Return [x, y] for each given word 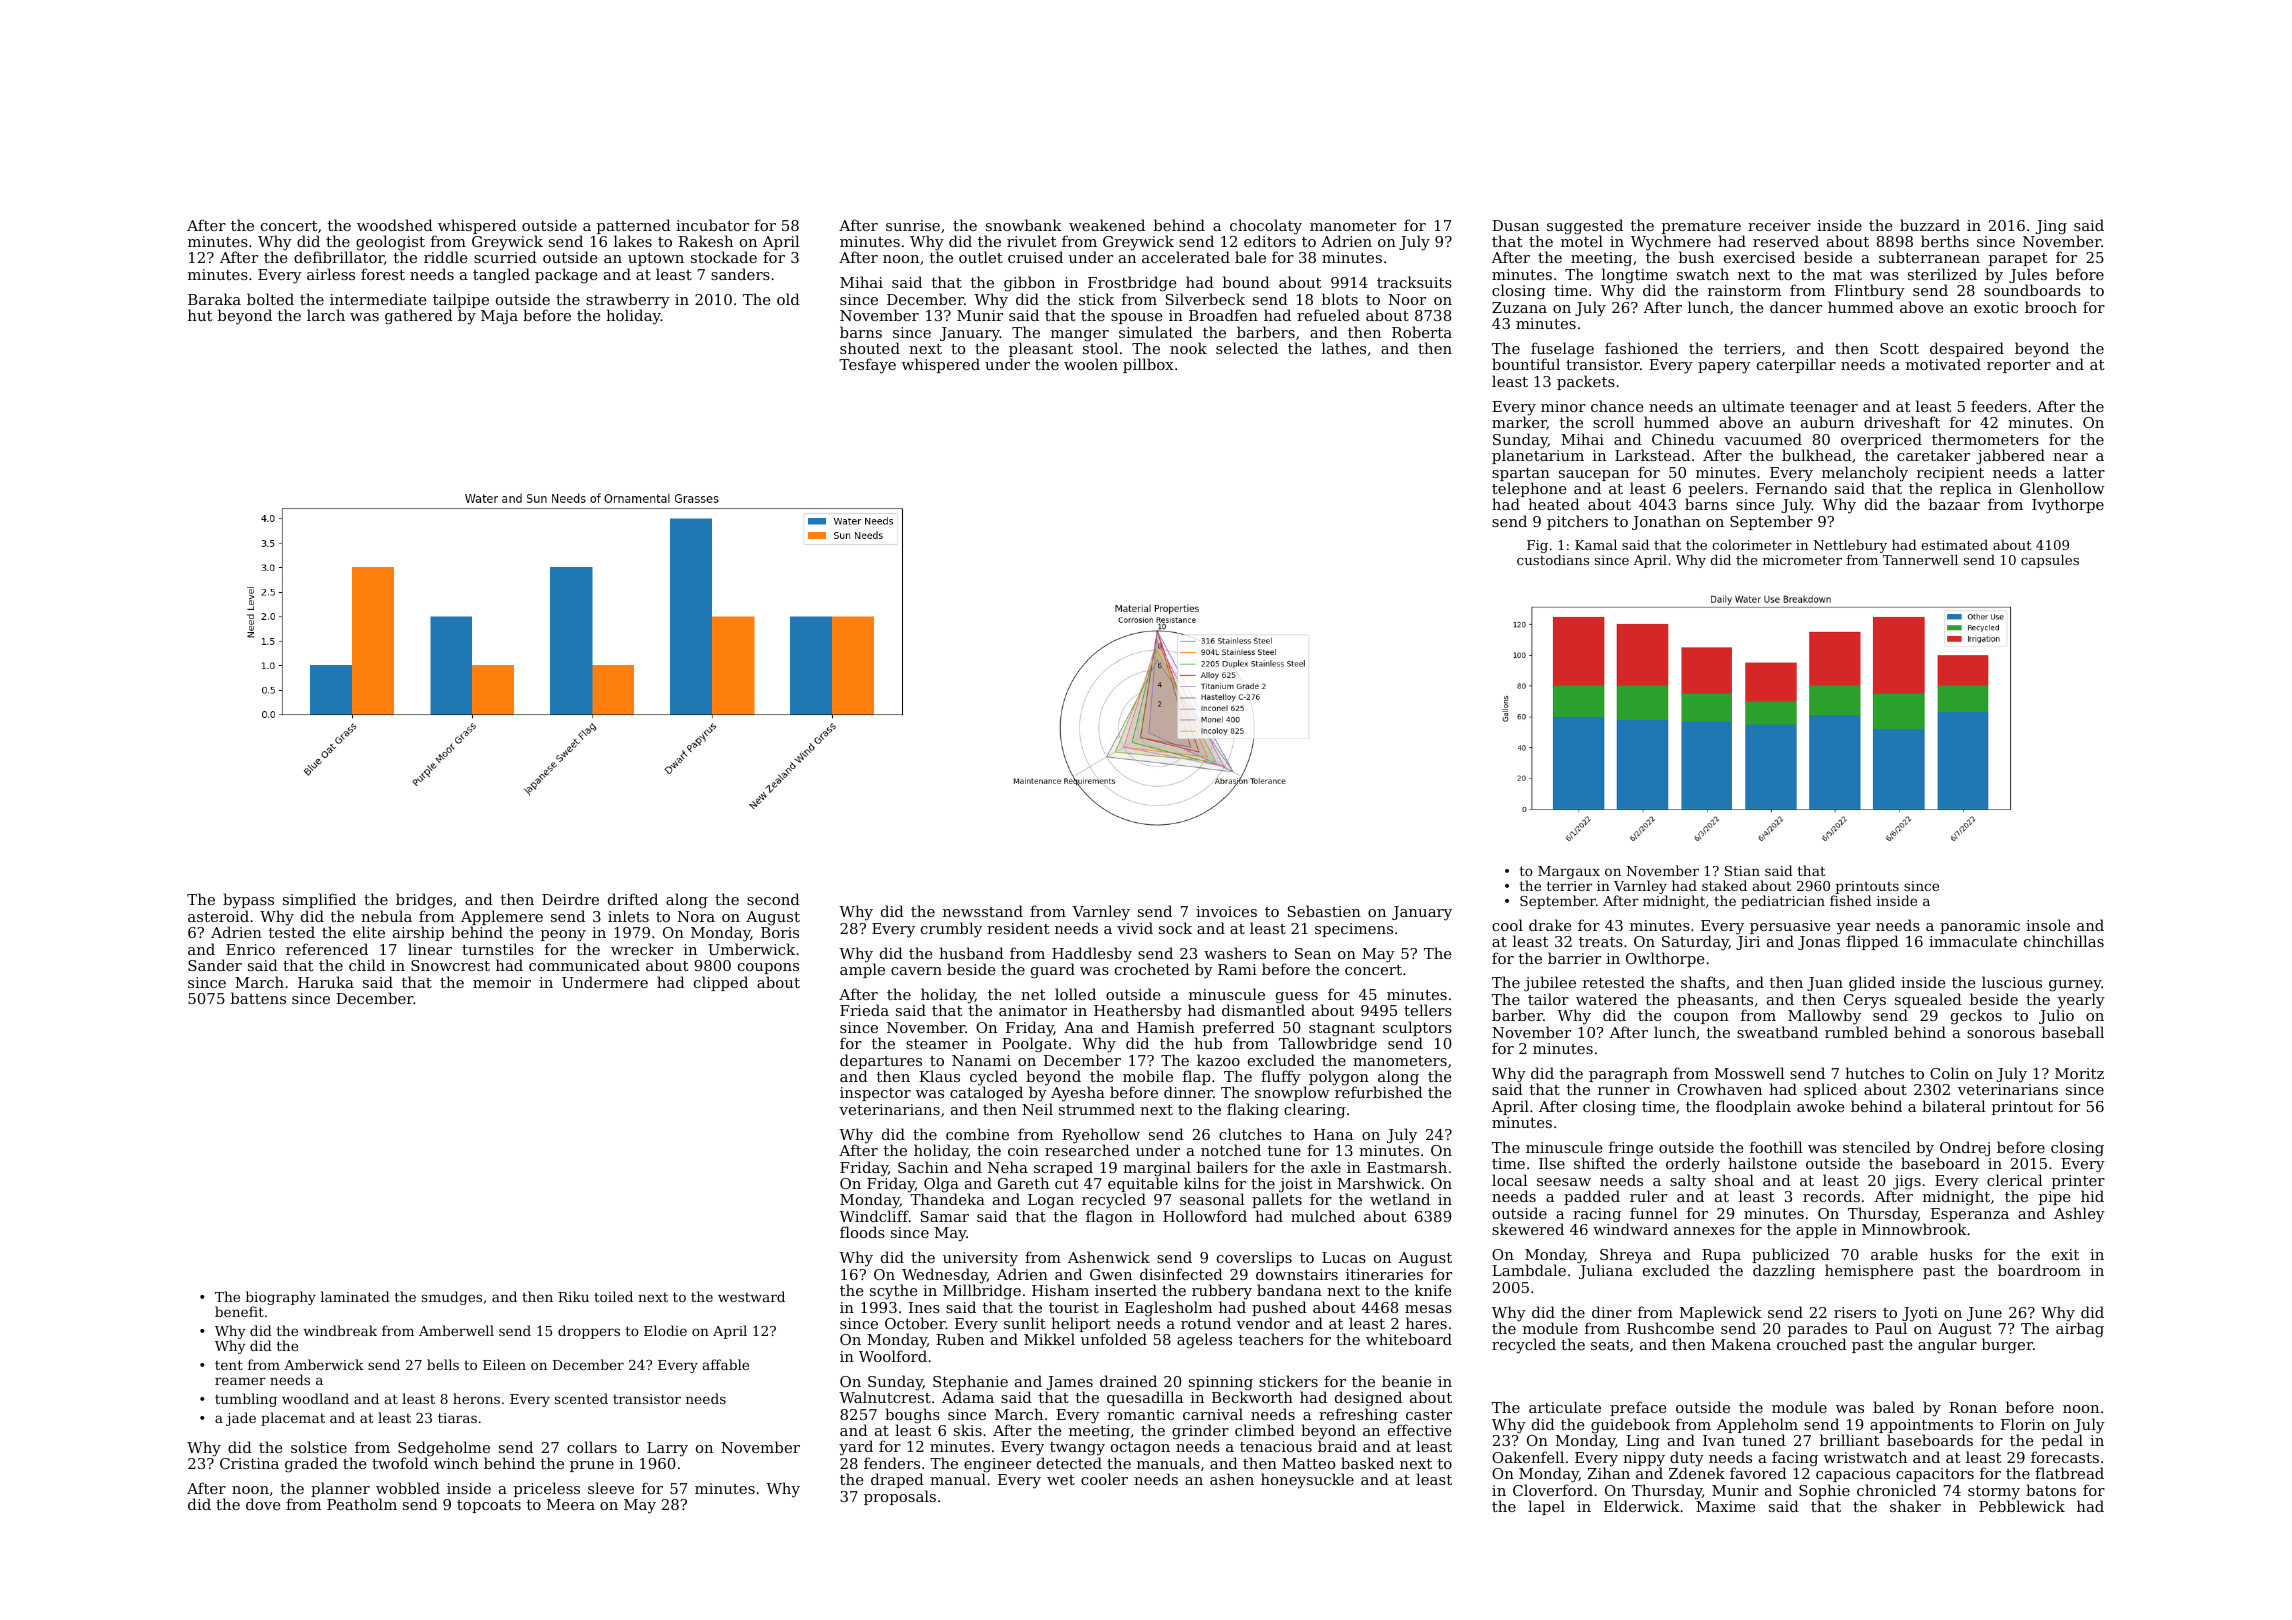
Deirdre [570, 899]
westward [751, 1296]
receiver [1779, 225]
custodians [1553, 560]
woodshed [395, 225]
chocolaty [1266, 227]
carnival [1213, 1414]
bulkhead [1817, 455]
